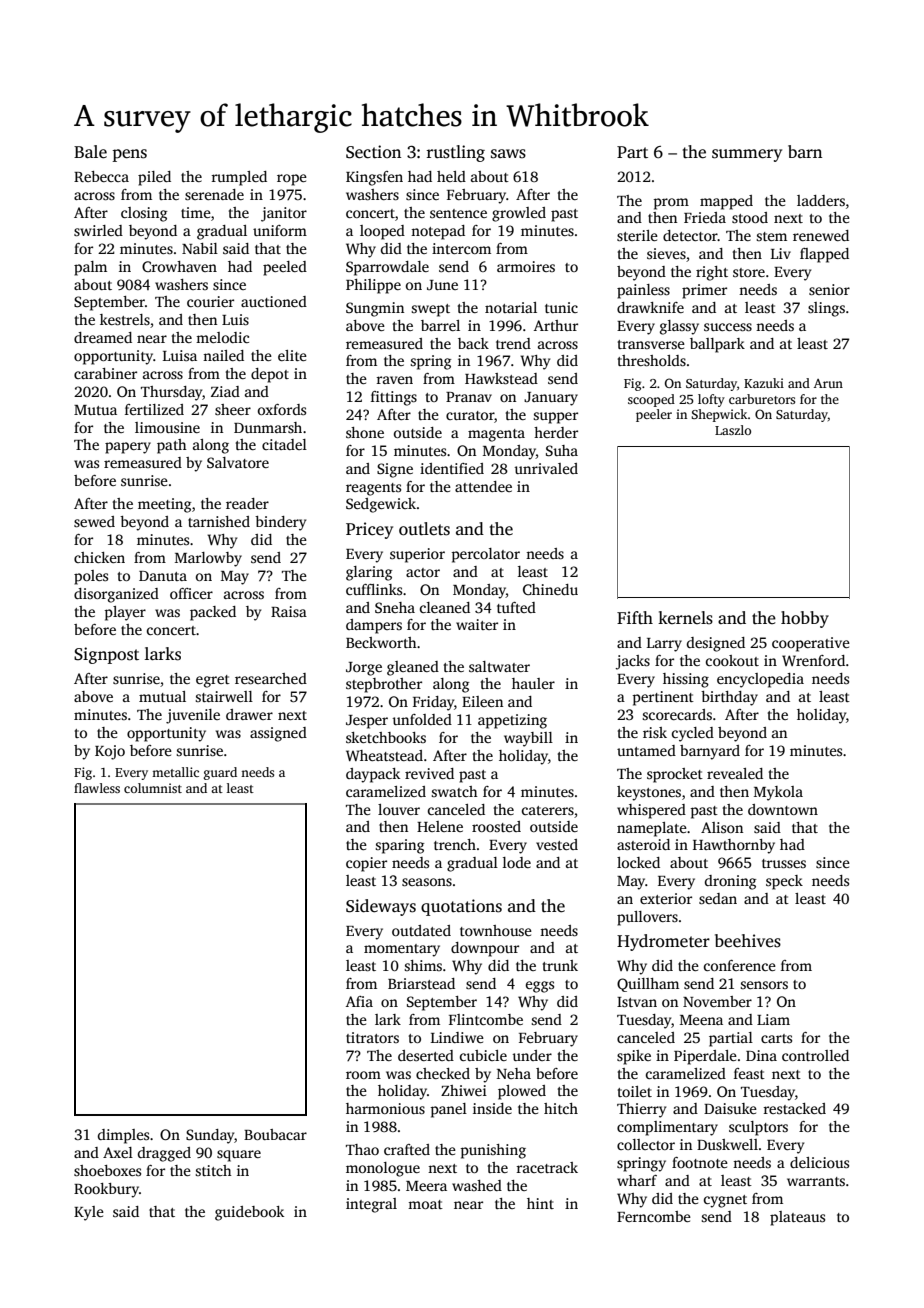 This image has width=924, height=1308. I want to click on saws, so click(508, 154).
